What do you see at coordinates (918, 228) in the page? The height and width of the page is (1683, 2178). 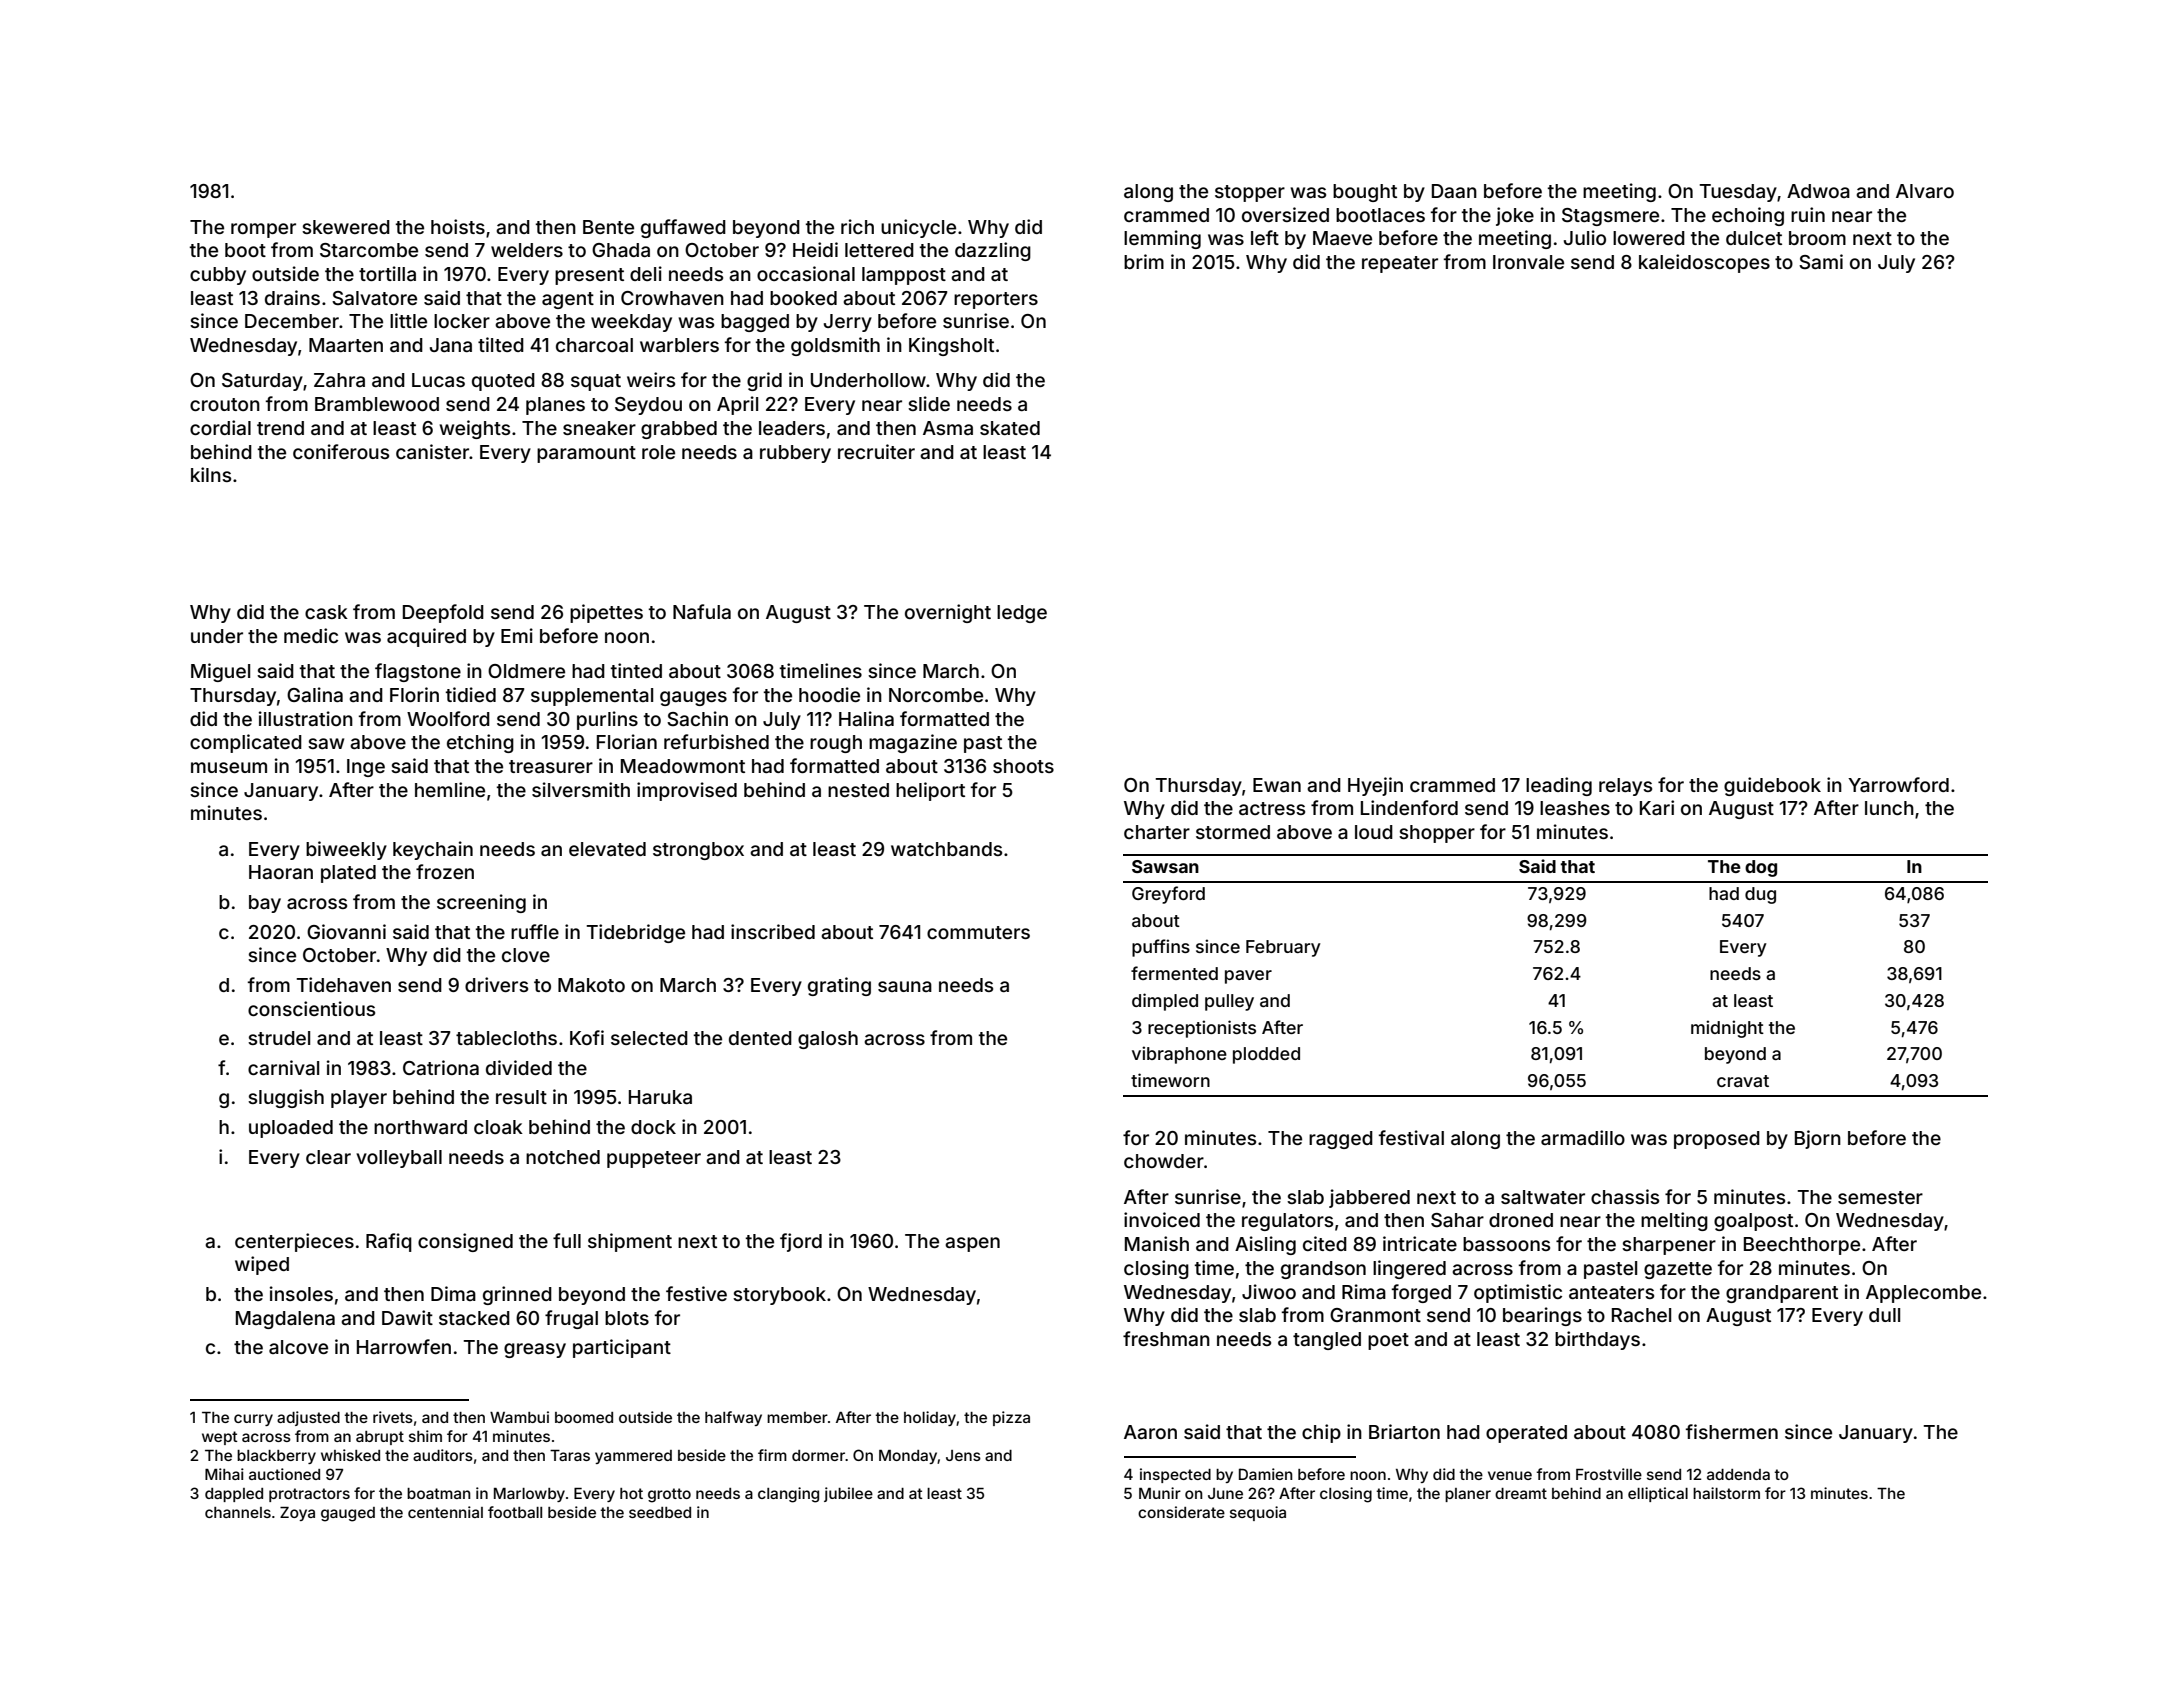 I see `unicycle` at bounding box center [918, 228].
